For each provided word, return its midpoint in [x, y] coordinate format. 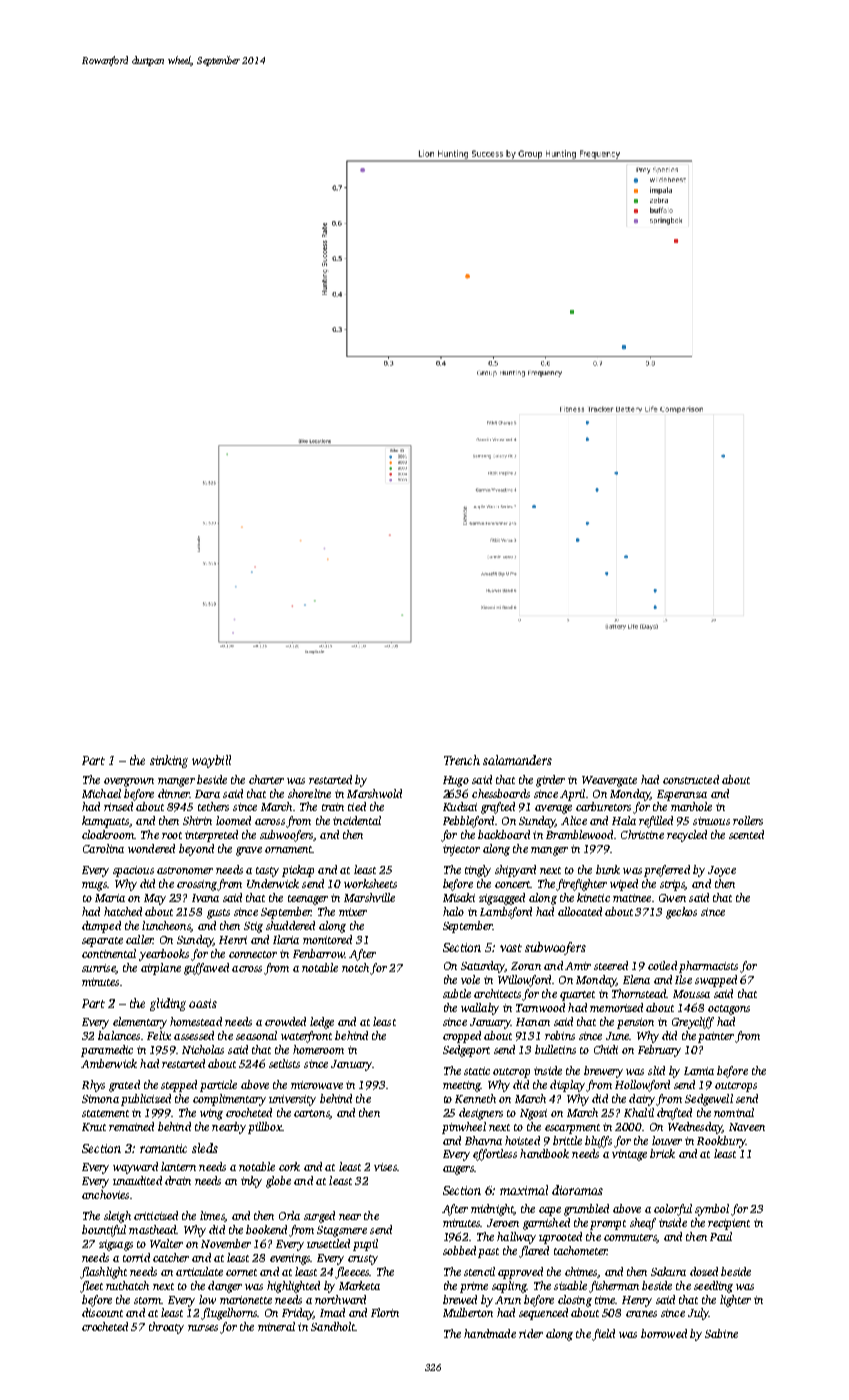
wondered [151, 848]
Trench [462, 760]
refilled [656, 822]
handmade [490, 1333]
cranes [641, 1314]
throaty [166, 1328]
